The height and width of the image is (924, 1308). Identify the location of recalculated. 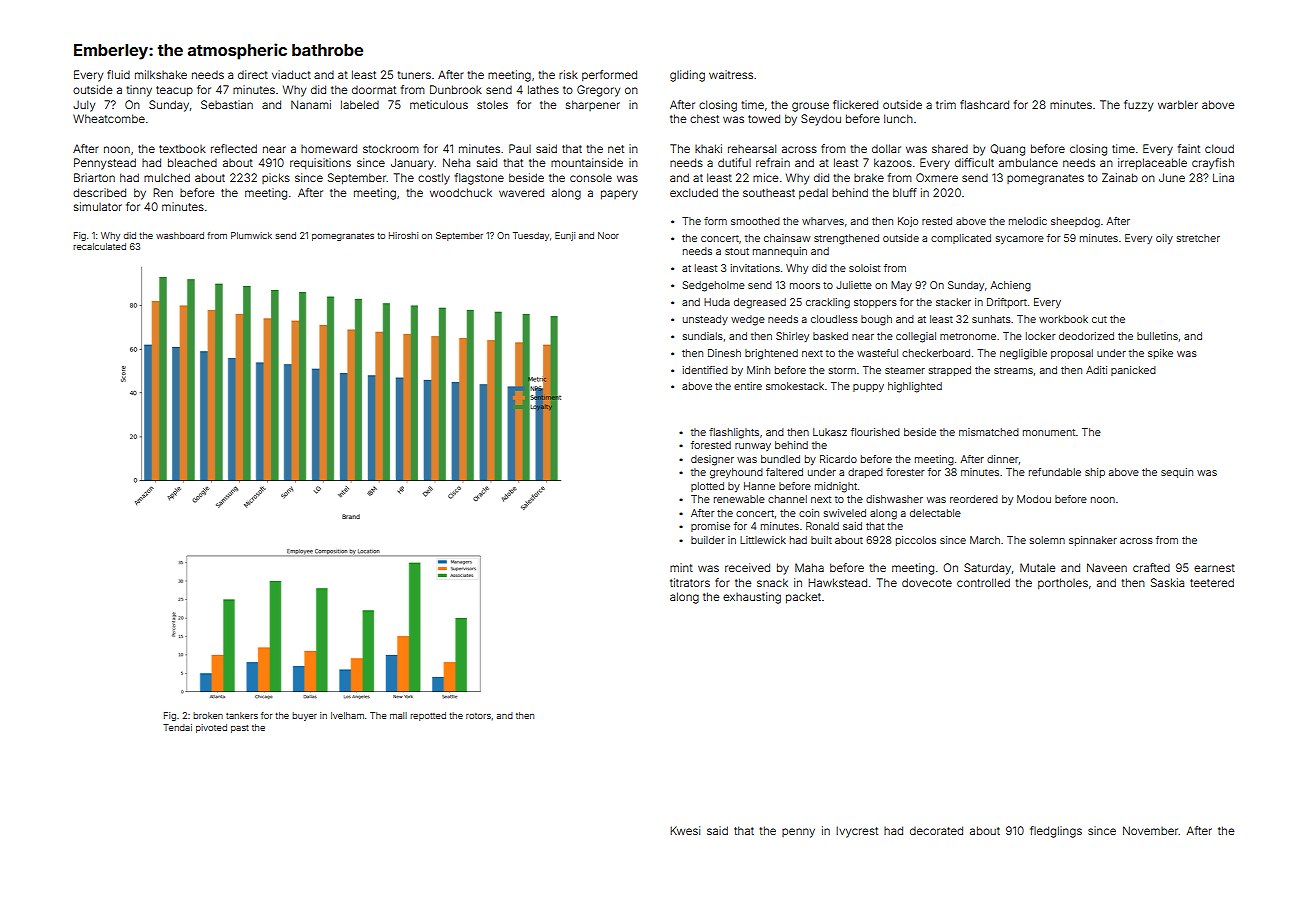
(99, 246).
